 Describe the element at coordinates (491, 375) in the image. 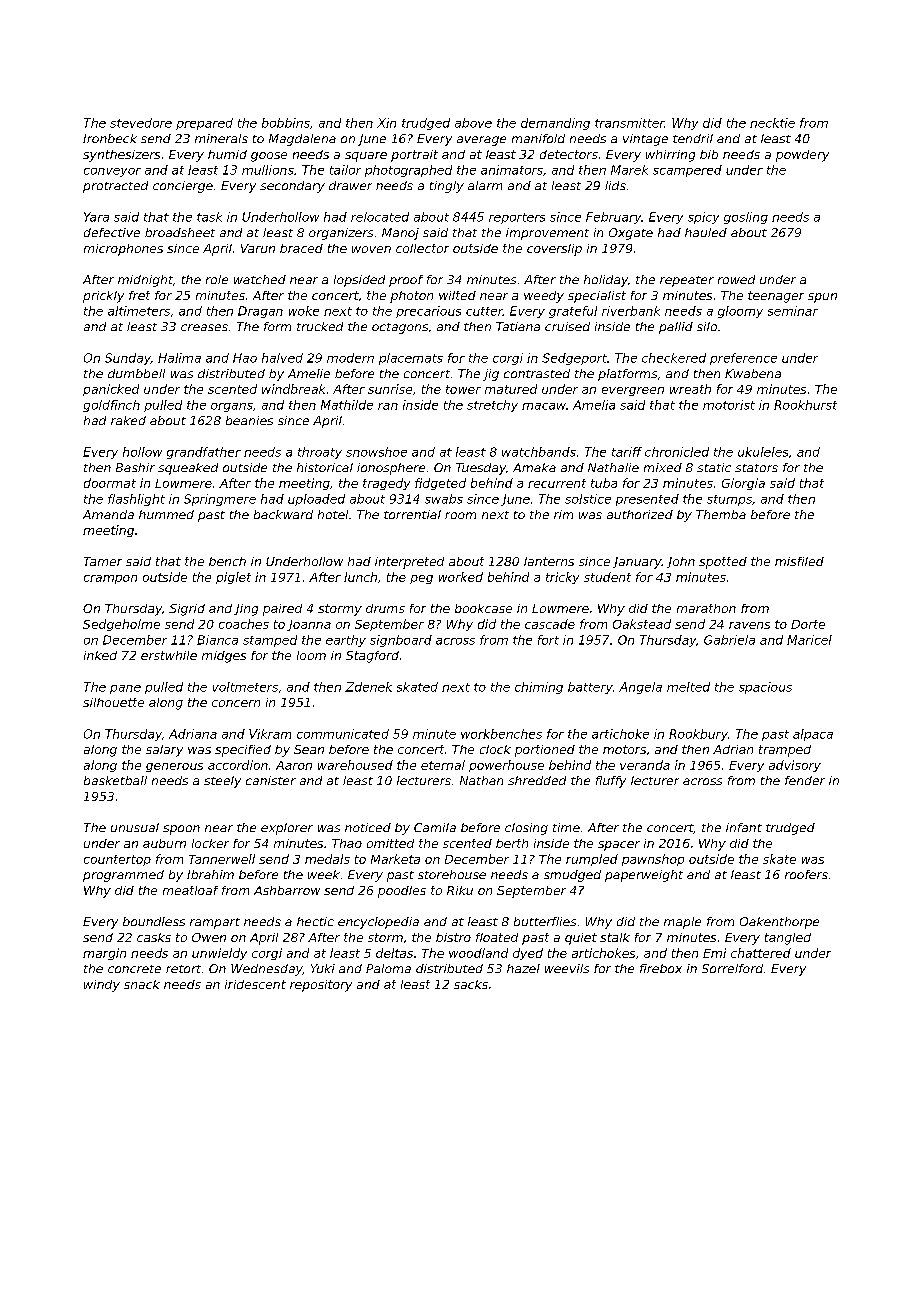

I see `jig` at that location.
